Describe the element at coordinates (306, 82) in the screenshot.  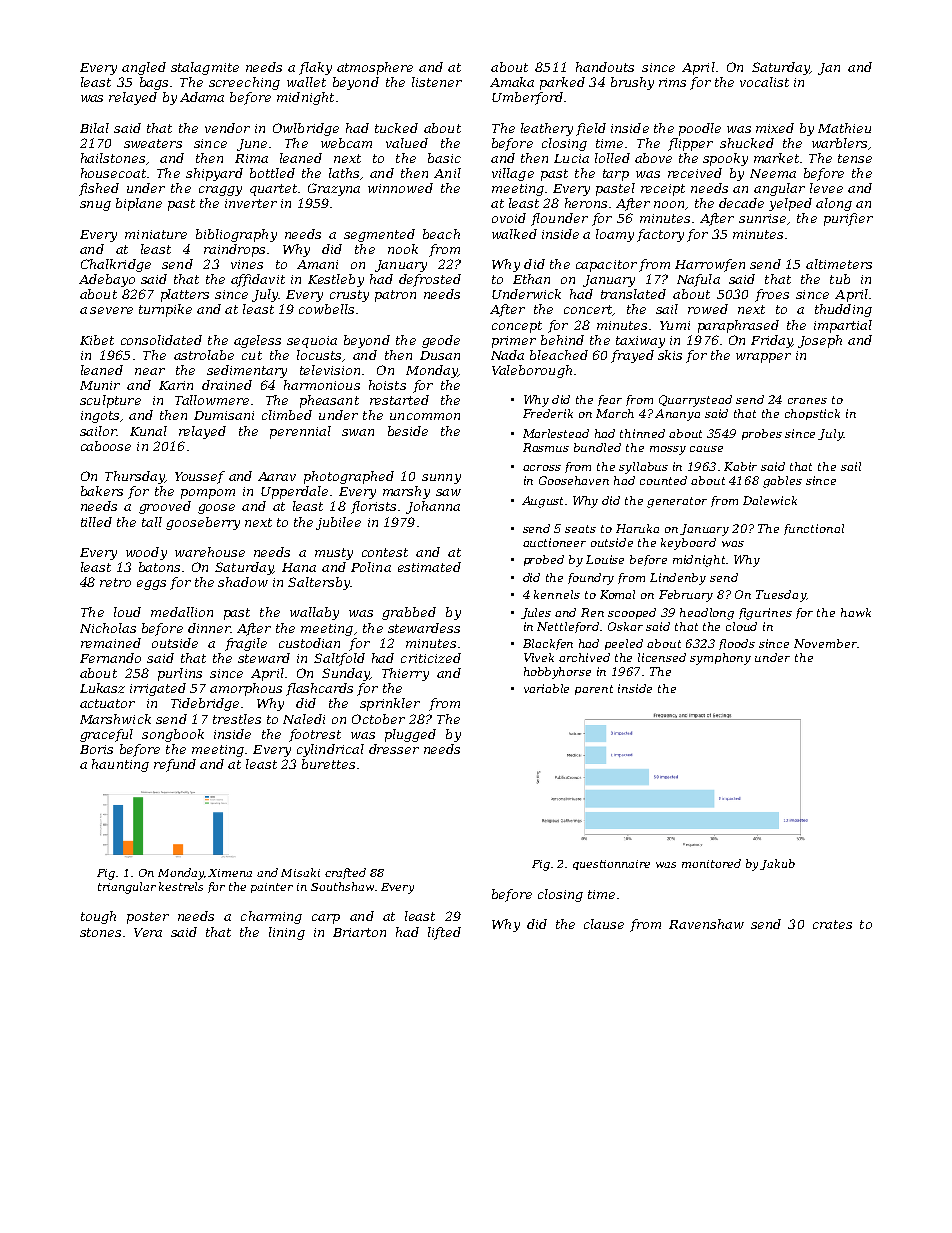
I see `wallet` at that location.
